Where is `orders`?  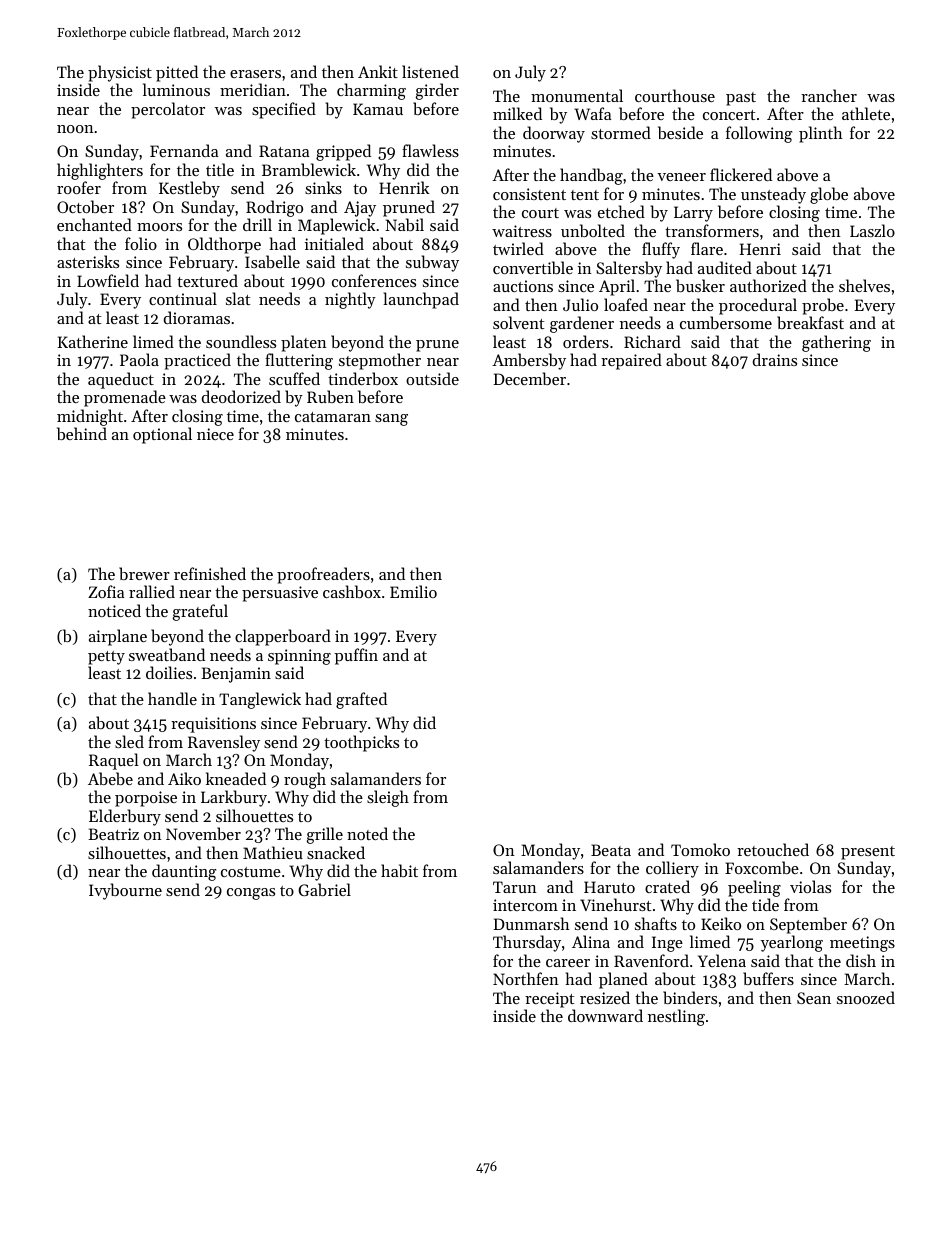
orders is located at coordinates (586, 341).
